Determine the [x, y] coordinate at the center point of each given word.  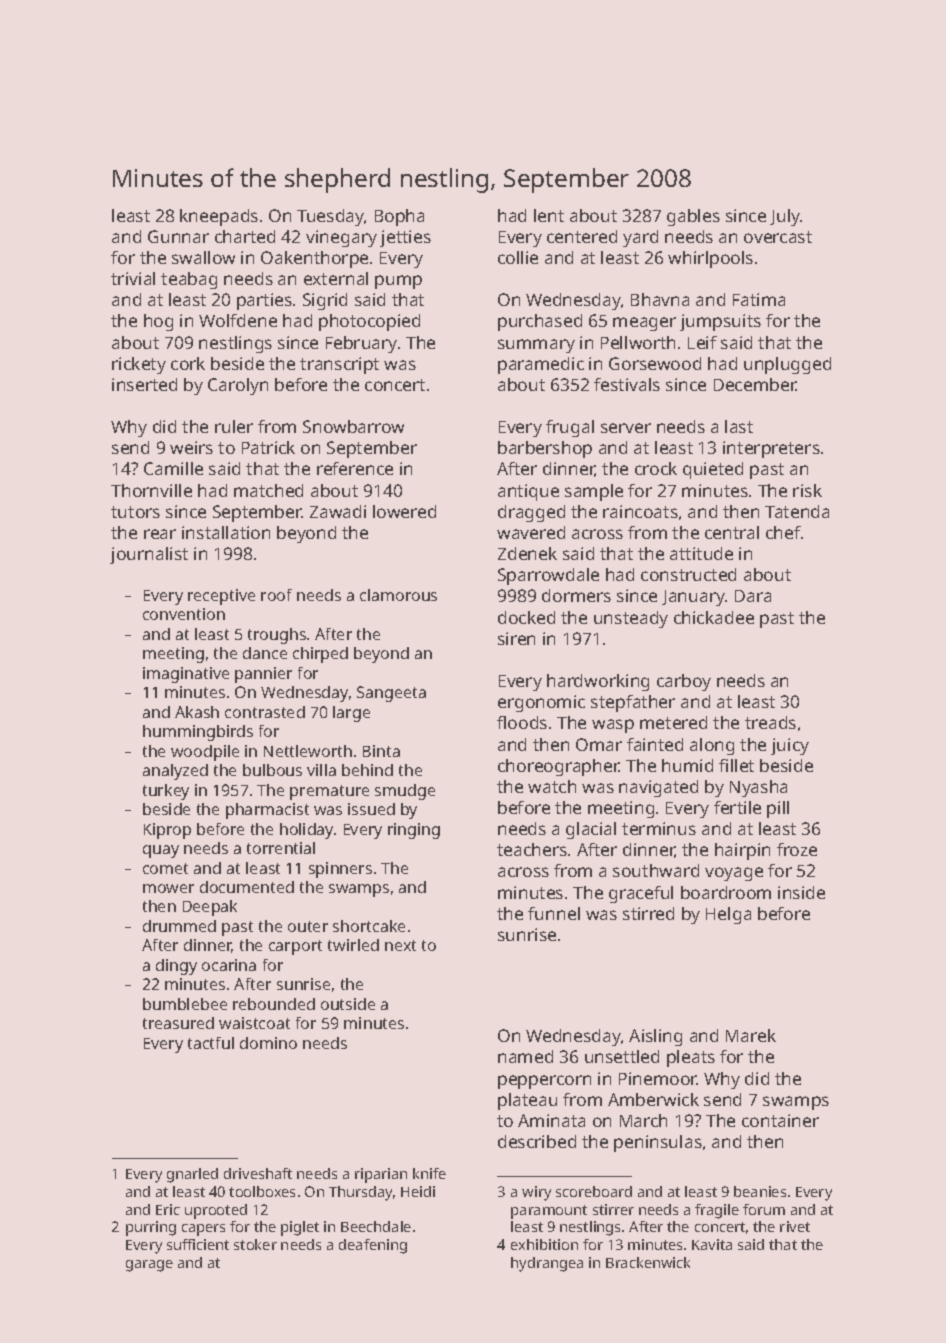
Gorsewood [655, 363]
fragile [717, 1211]
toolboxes [262, 1191]
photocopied [369, 322]
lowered [404, 511]
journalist [149, 555]
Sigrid [325, 301]
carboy [684, 682]
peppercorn [544, 1082]
